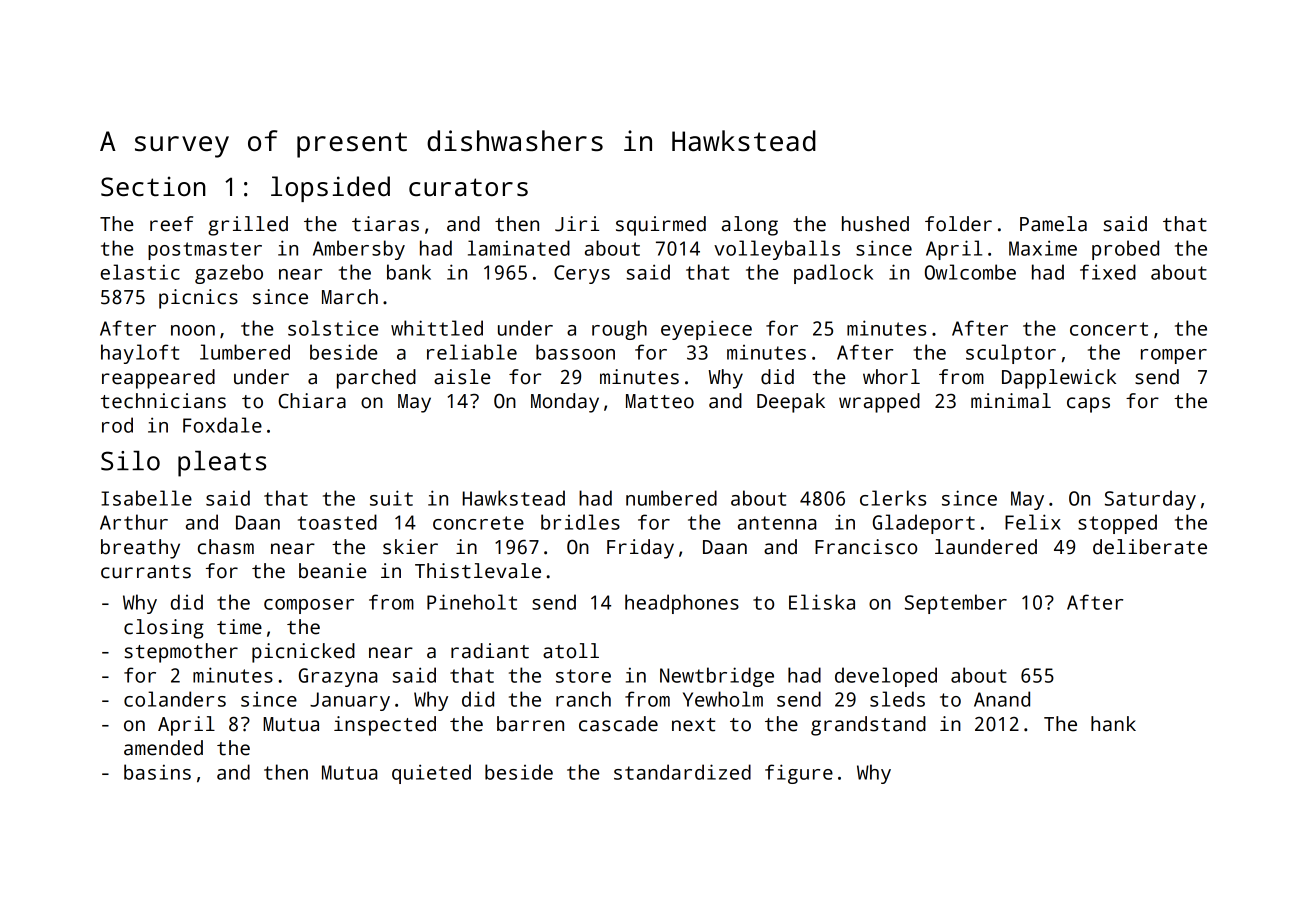  What do you see at coordinates (1053, 224) in the document?
I see `Pamela` at bounding box center [1053, 224].
